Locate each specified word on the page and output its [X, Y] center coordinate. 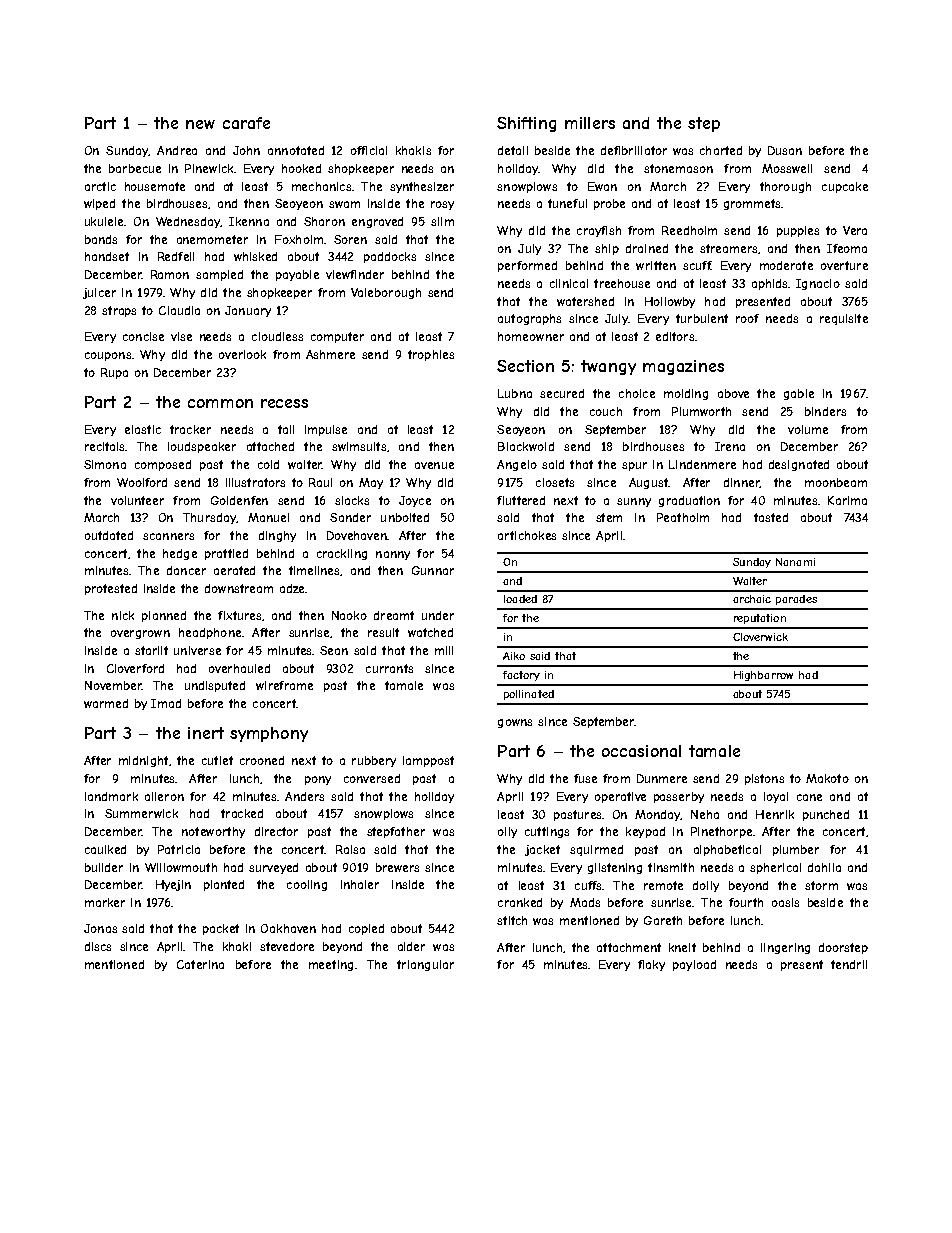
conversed [372, 778]
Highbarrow [763, 676]
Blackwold [526, 446]
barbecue [135, 168]
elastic [143, 429]
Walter [750, 581]
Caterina [200, 964]
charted [721, 150]
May [371, 483]
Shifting [526, 124]
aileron [164, 796]
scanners [168, 536]
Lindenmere [702, 464]
